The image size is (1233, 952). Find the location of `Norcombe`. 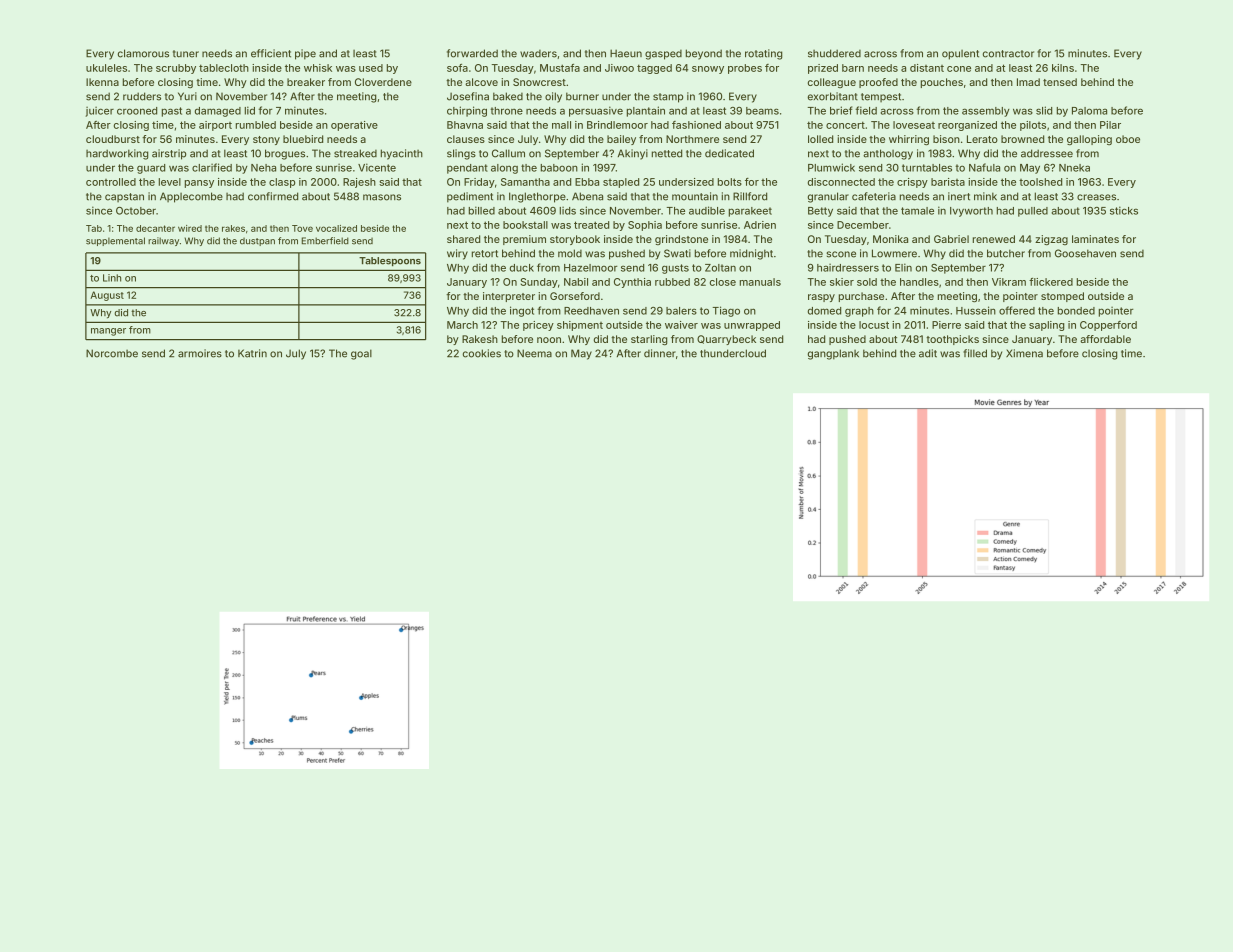

Norcombe is located at coordinates (112, 353).
